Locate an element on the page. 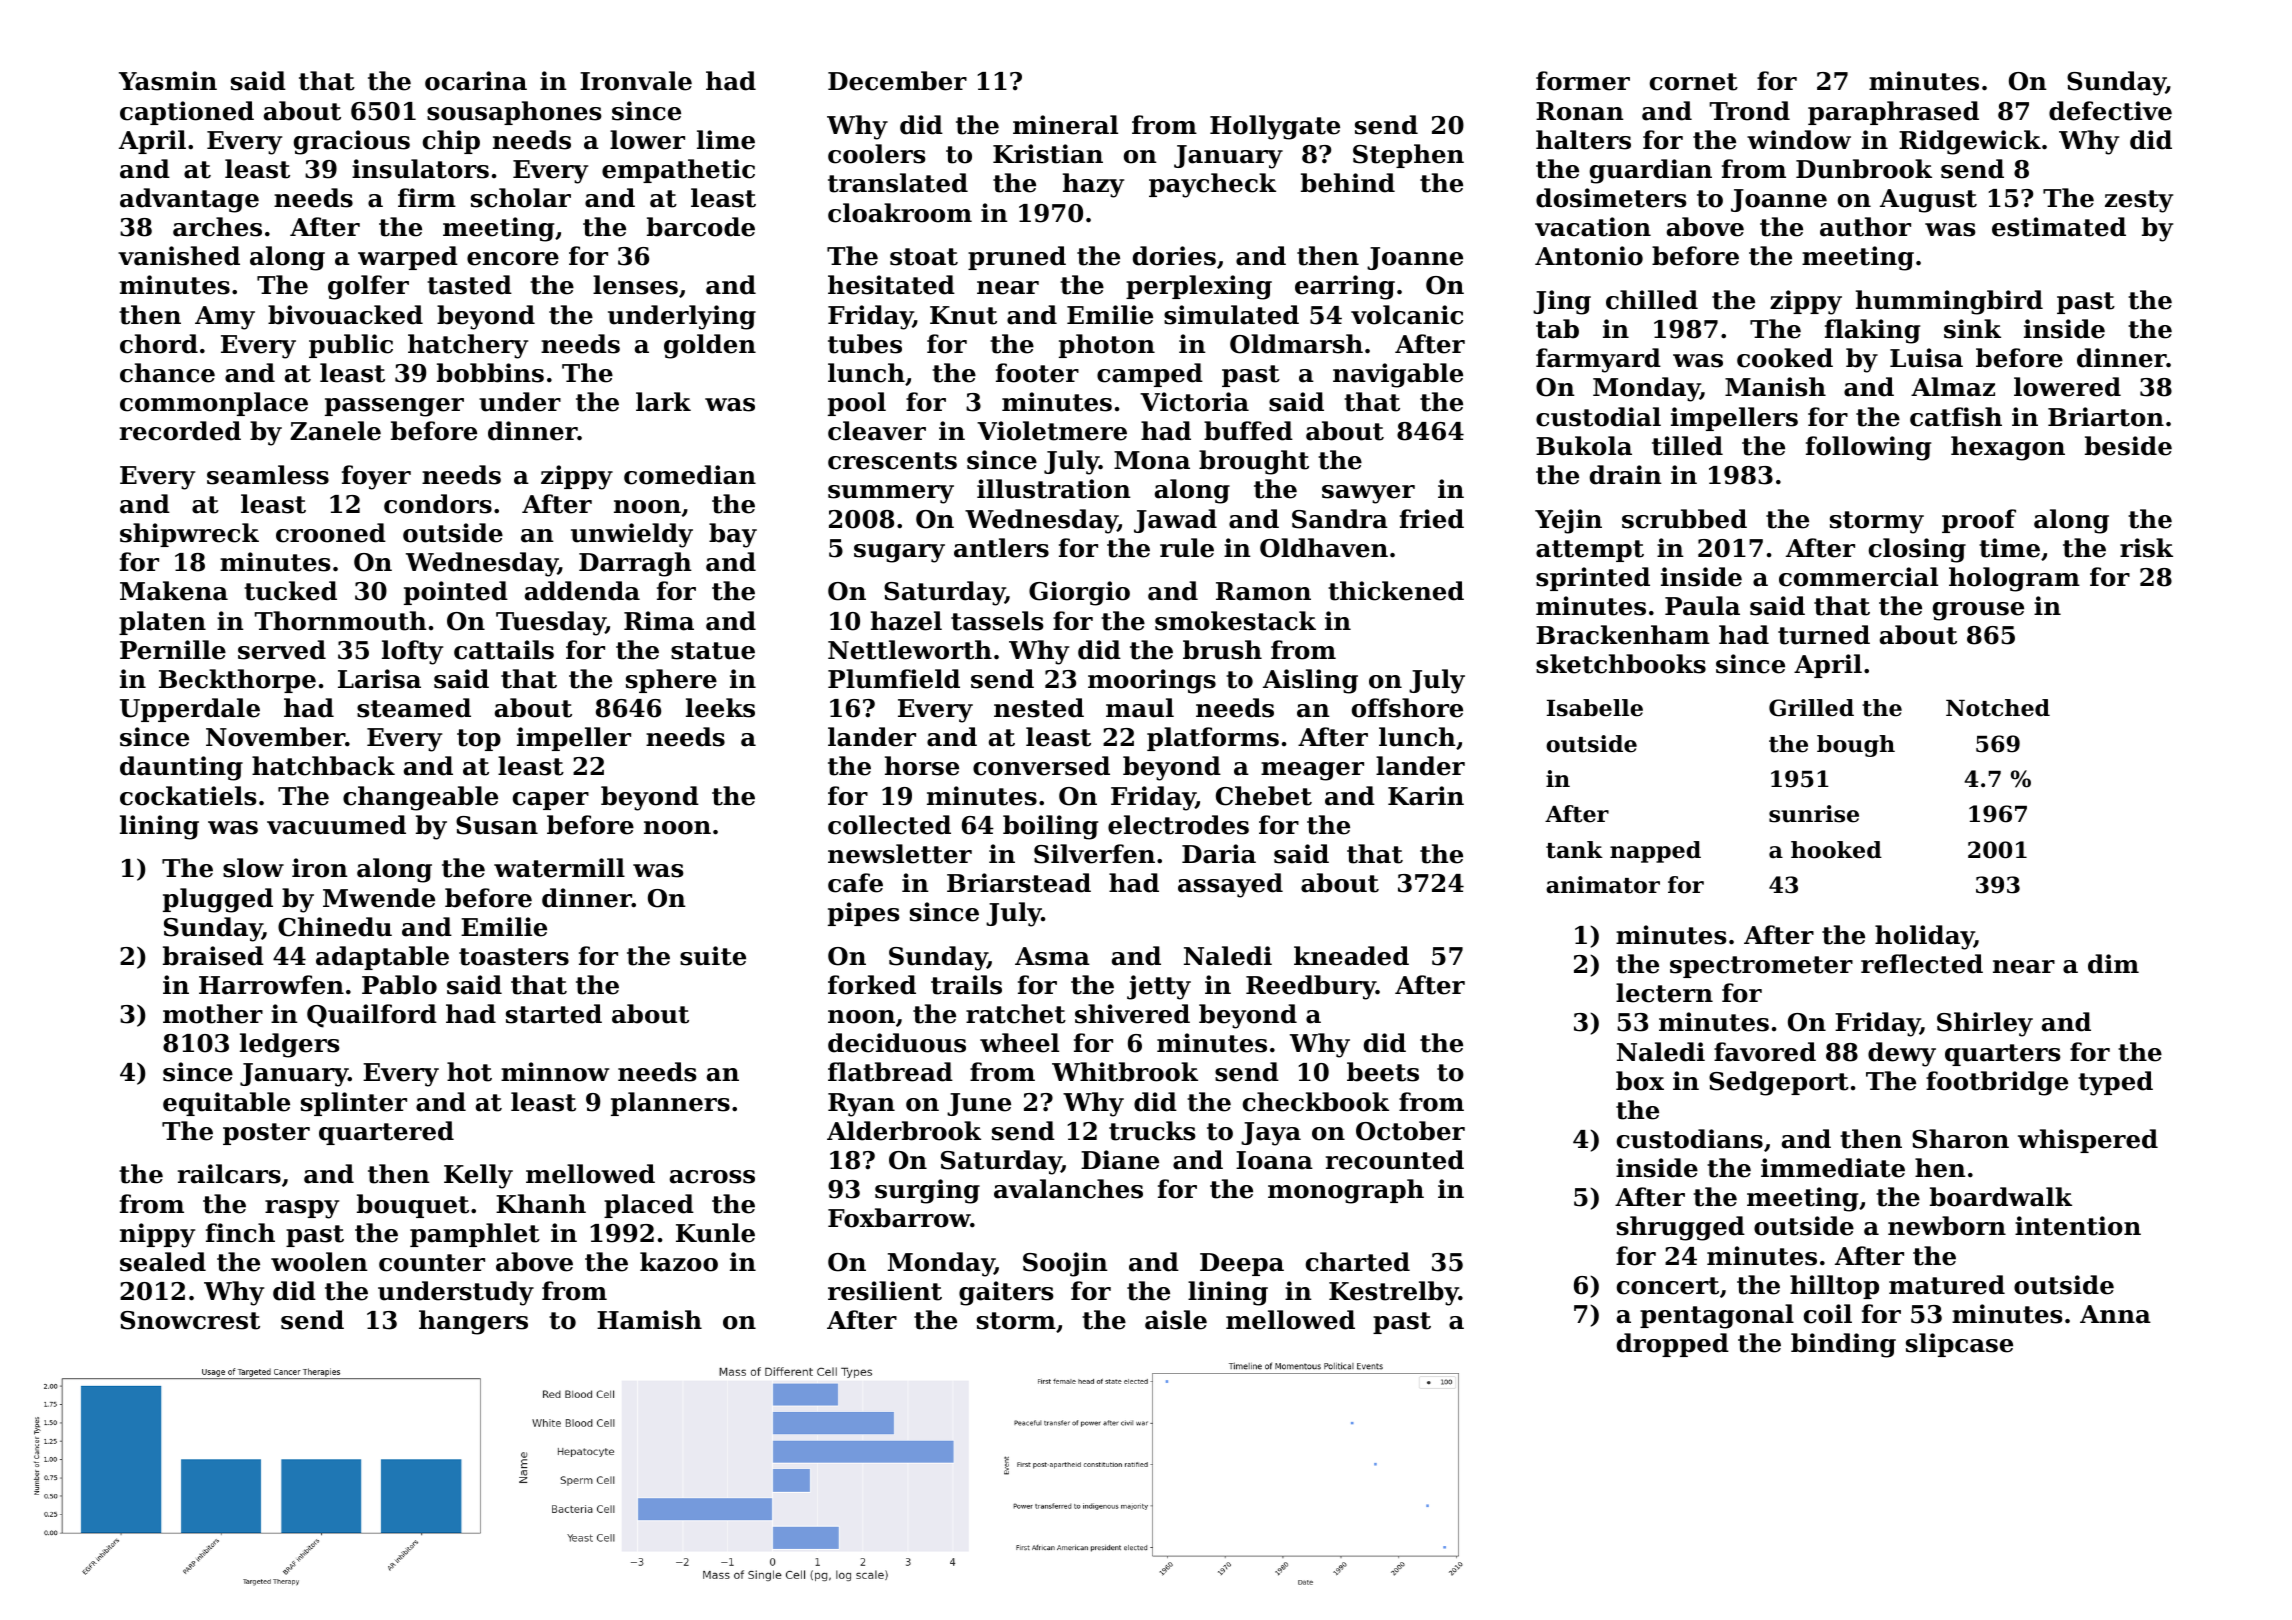  hologram is located at coordinates (2014, 579).
